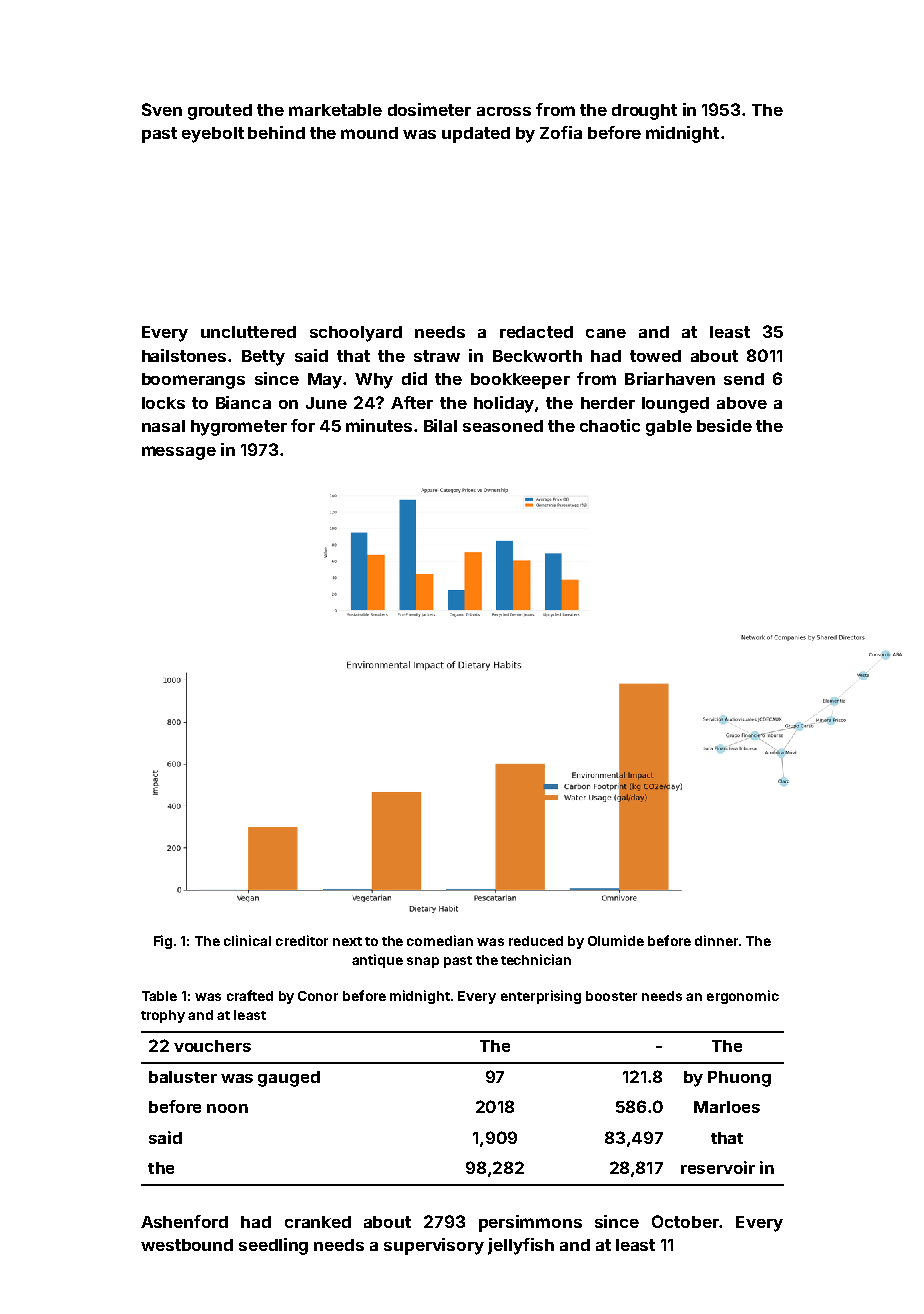  Describe the element at coordinates (644, 112) in the document. I see `drought` at that location.
